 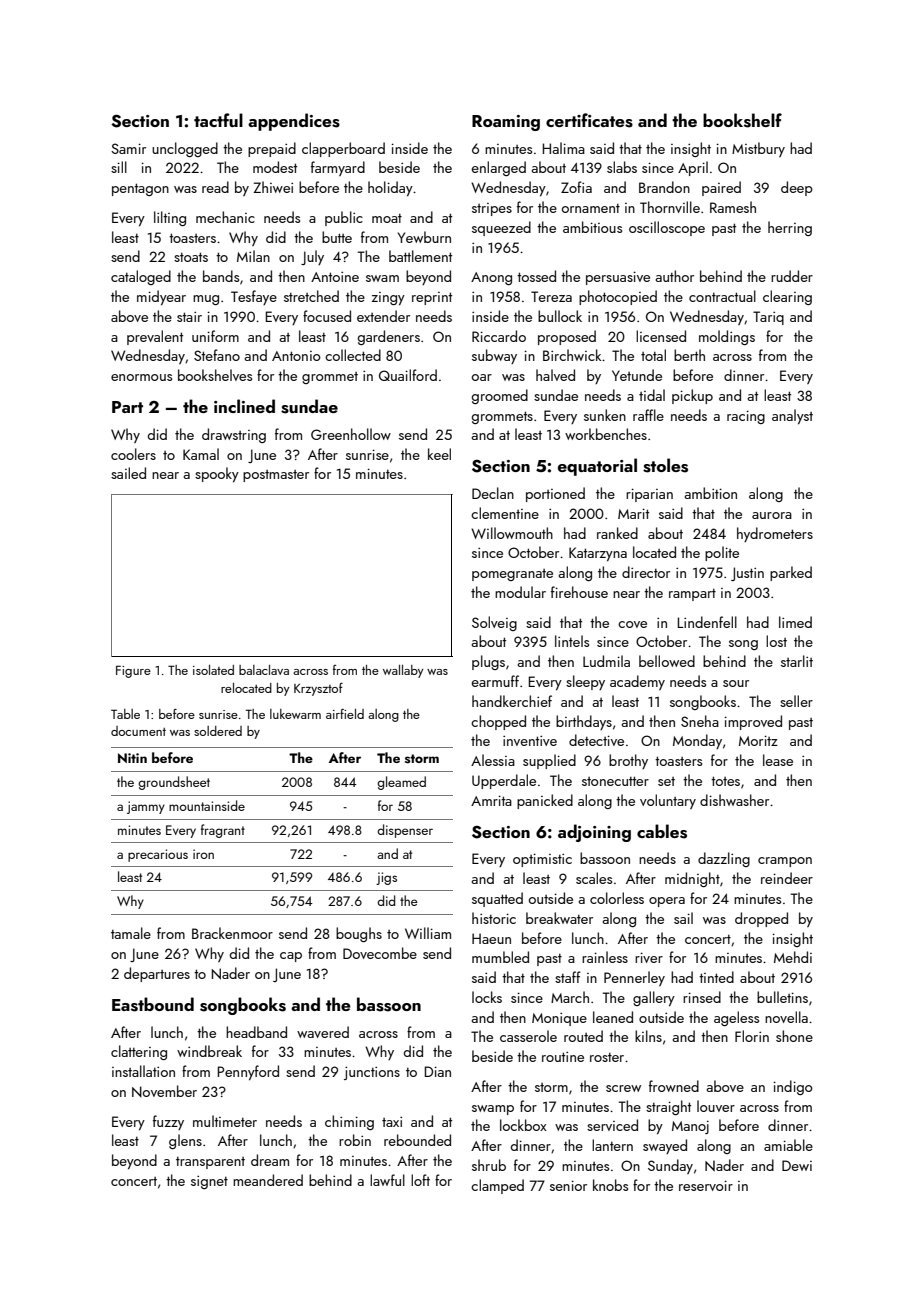 I want to click on pentagon, so click(x=140, y=189).
